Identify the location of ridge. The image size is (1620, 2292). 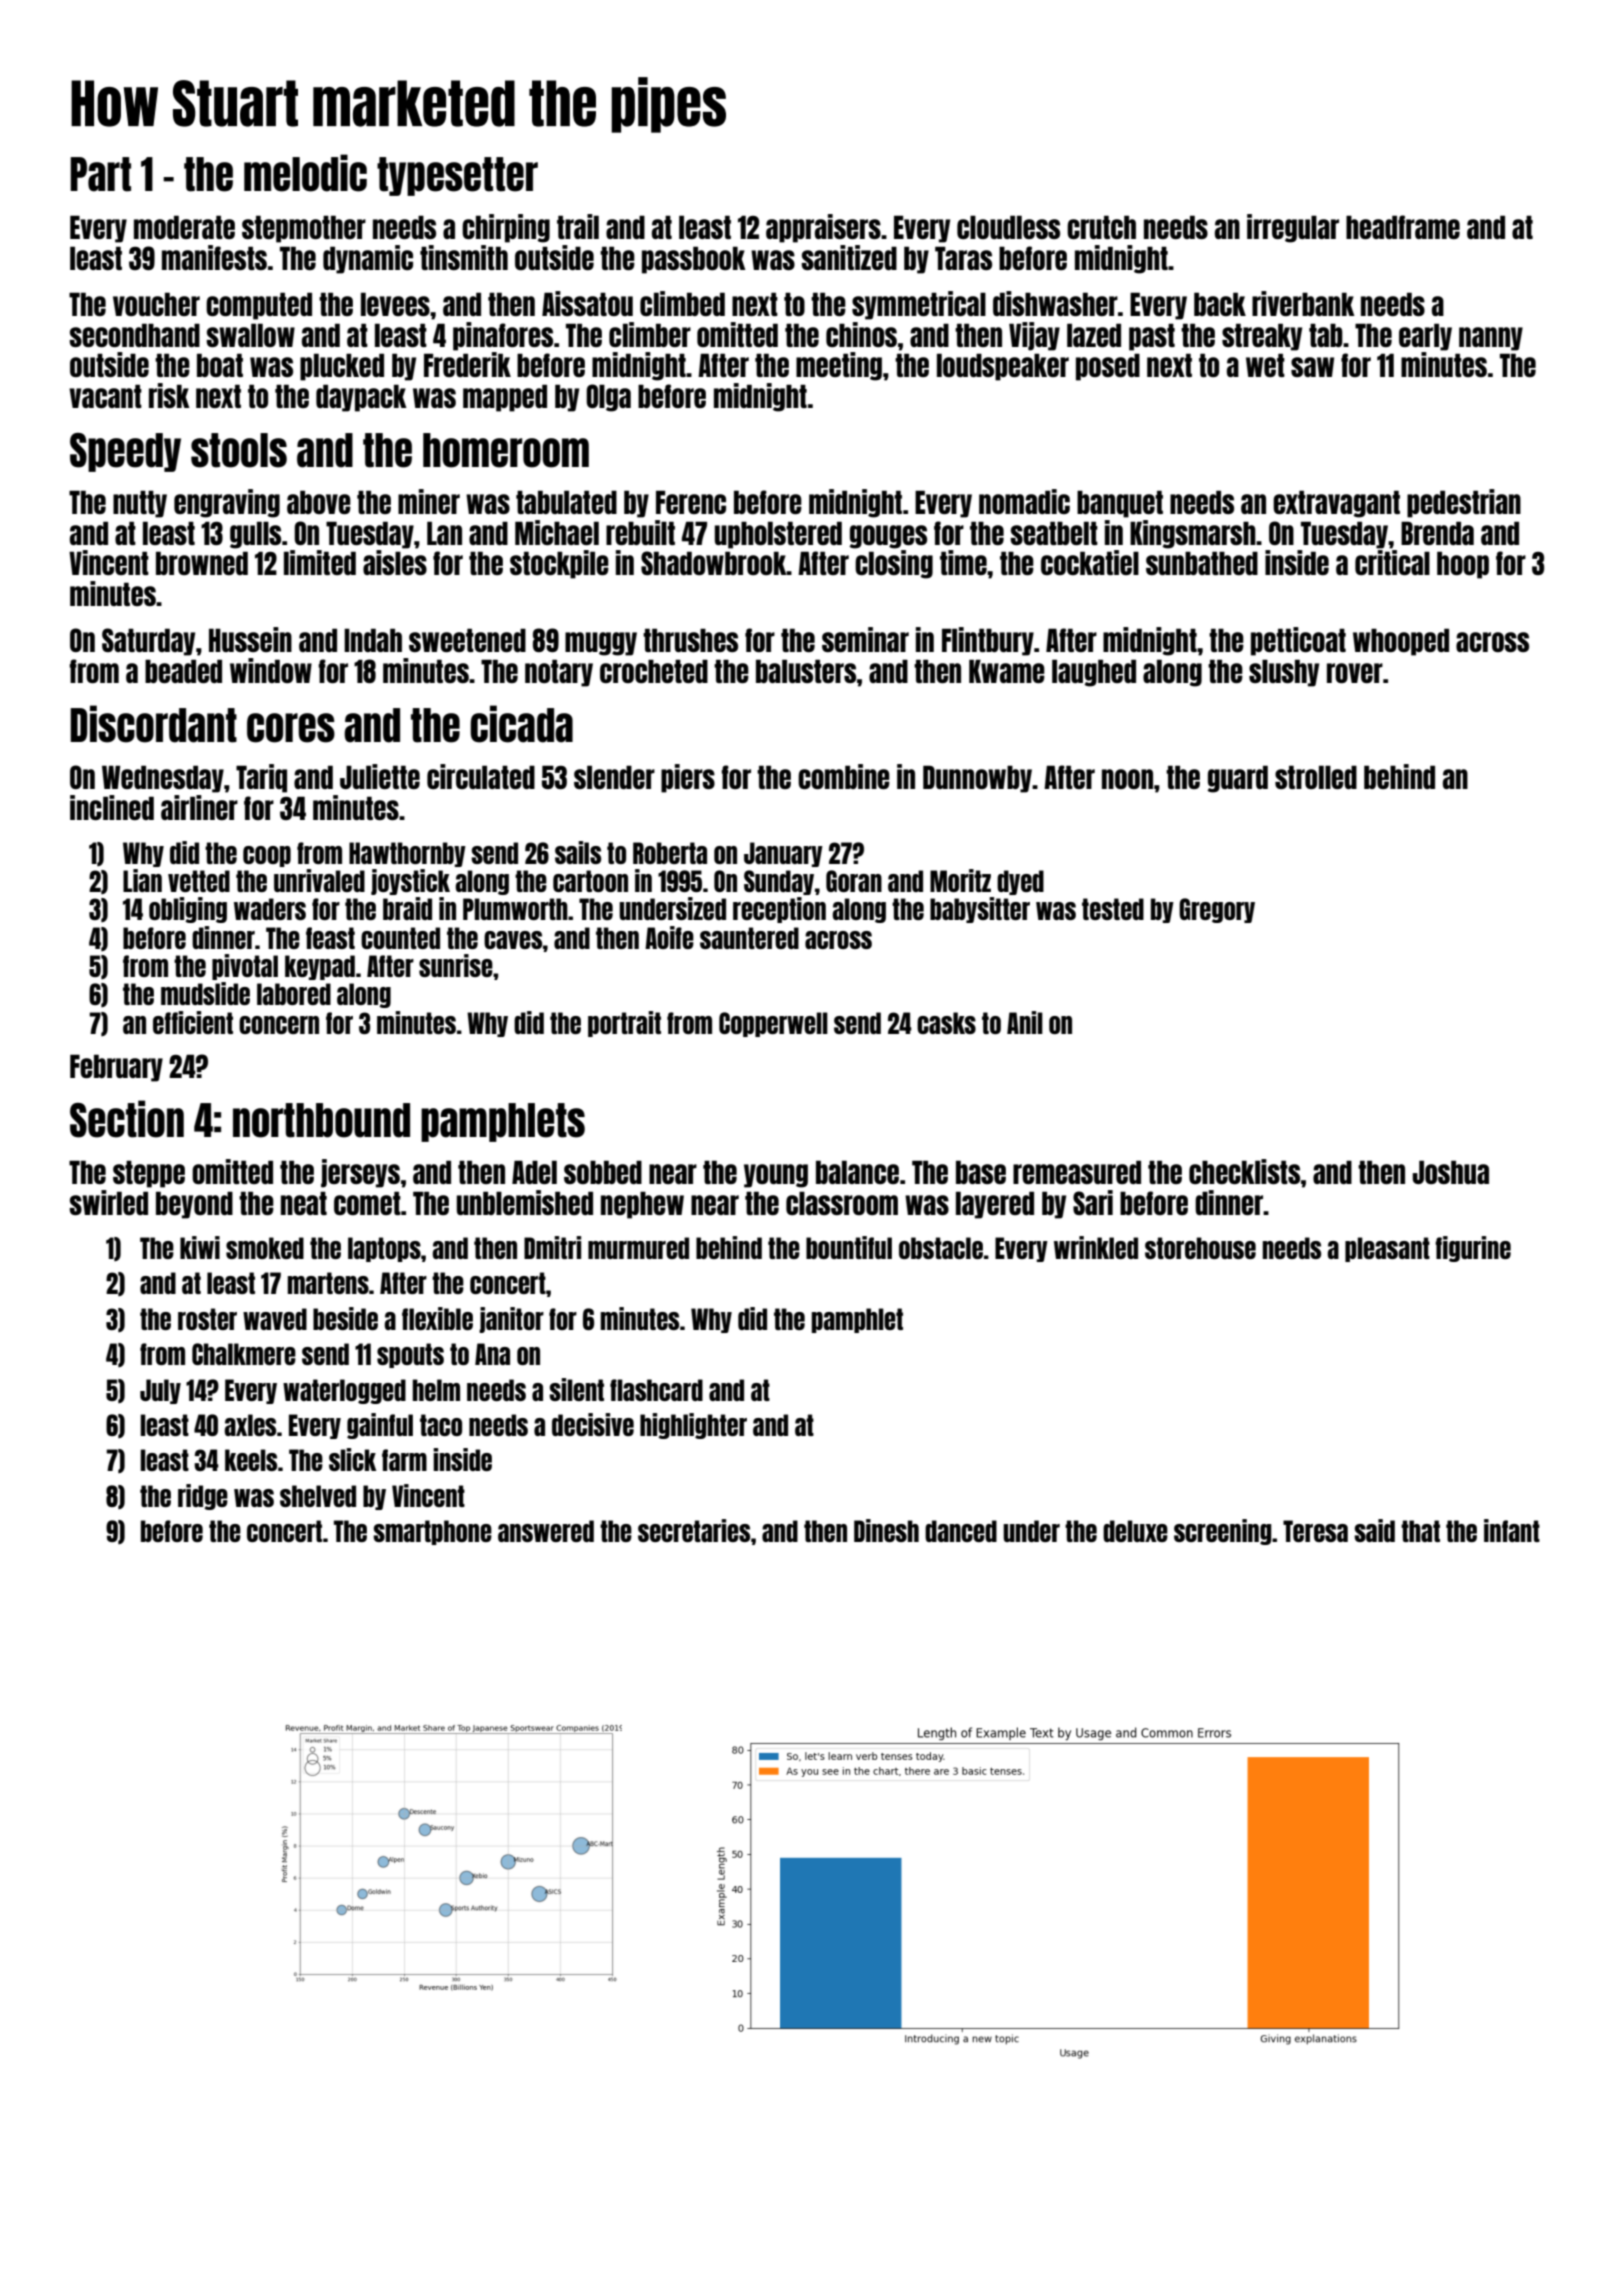
(203, 1497).
